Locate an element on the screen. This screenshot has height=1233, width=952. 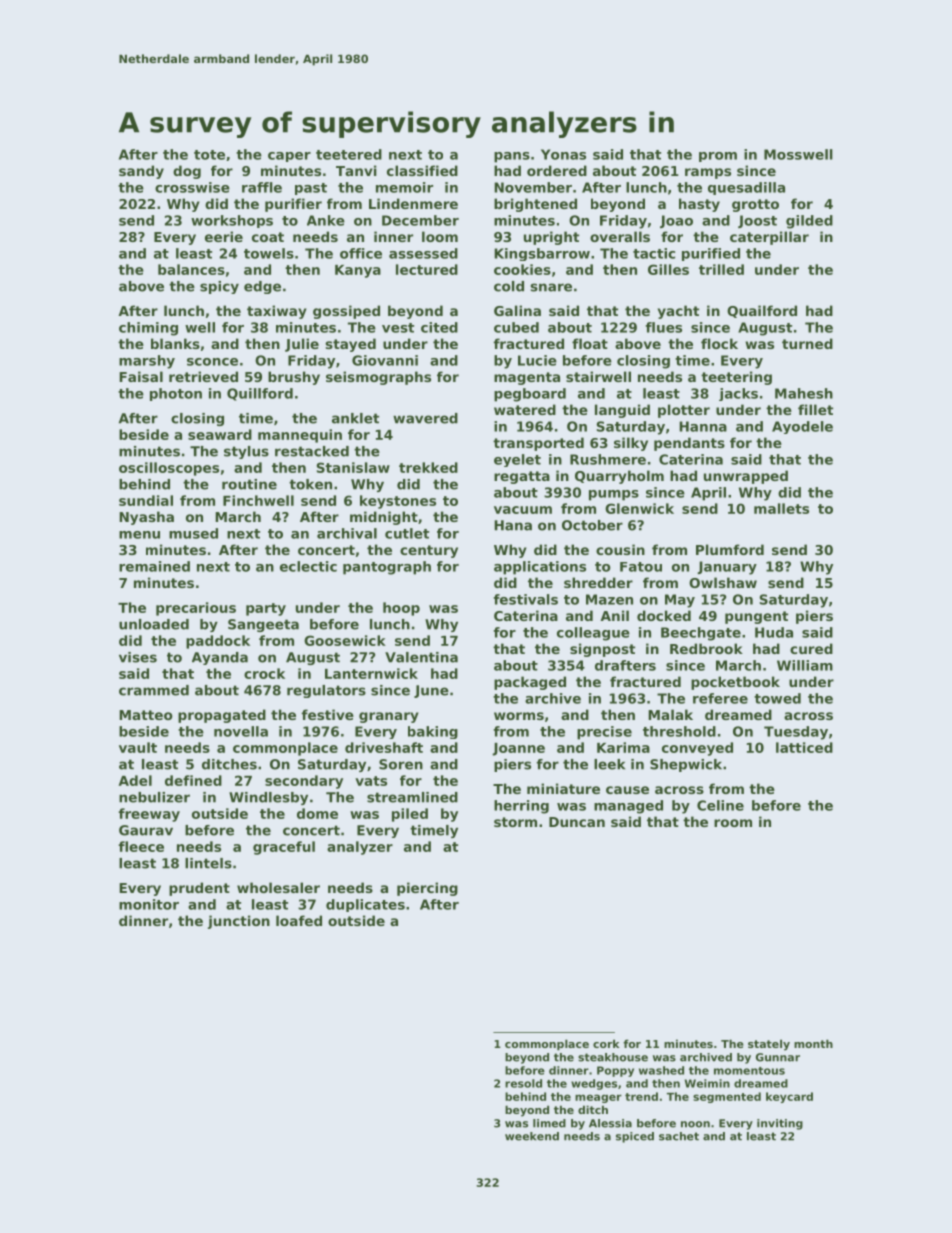
packaged is located at coordinates (530, 683).
